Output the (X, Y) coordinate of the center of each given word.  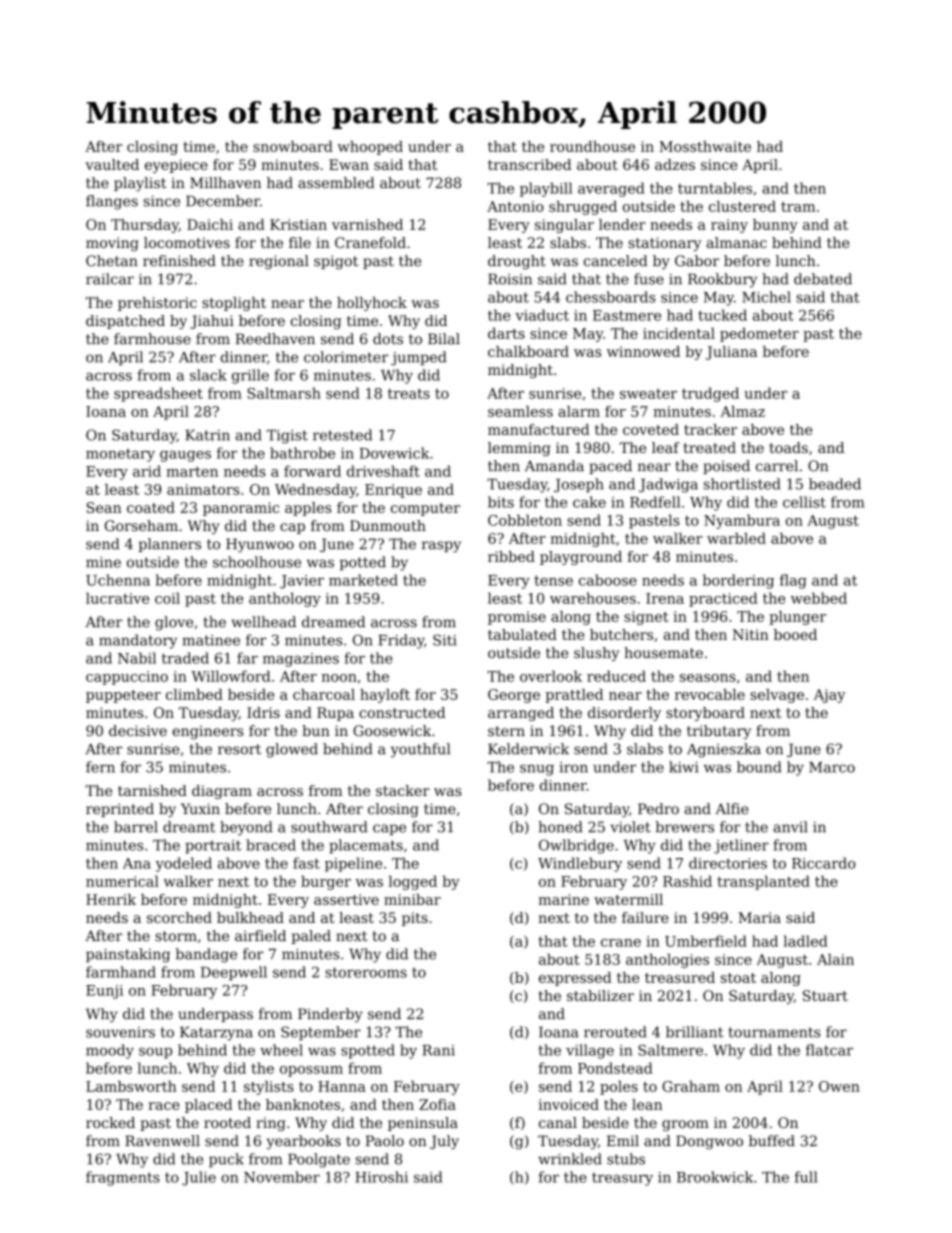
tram (798, 207)
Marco (832, 767)
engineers (207, 732)
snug (537, 770)
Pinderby (330, 1015)
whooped (370, 148)
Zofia (437, 1104)
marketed (363, 580)
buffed (772, 1141)
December (223, 201)
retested (342, 435)
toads (788, 447)
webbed (819, 598)
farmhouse (152, 339)
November (282, 1177)
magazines (301, 660)
